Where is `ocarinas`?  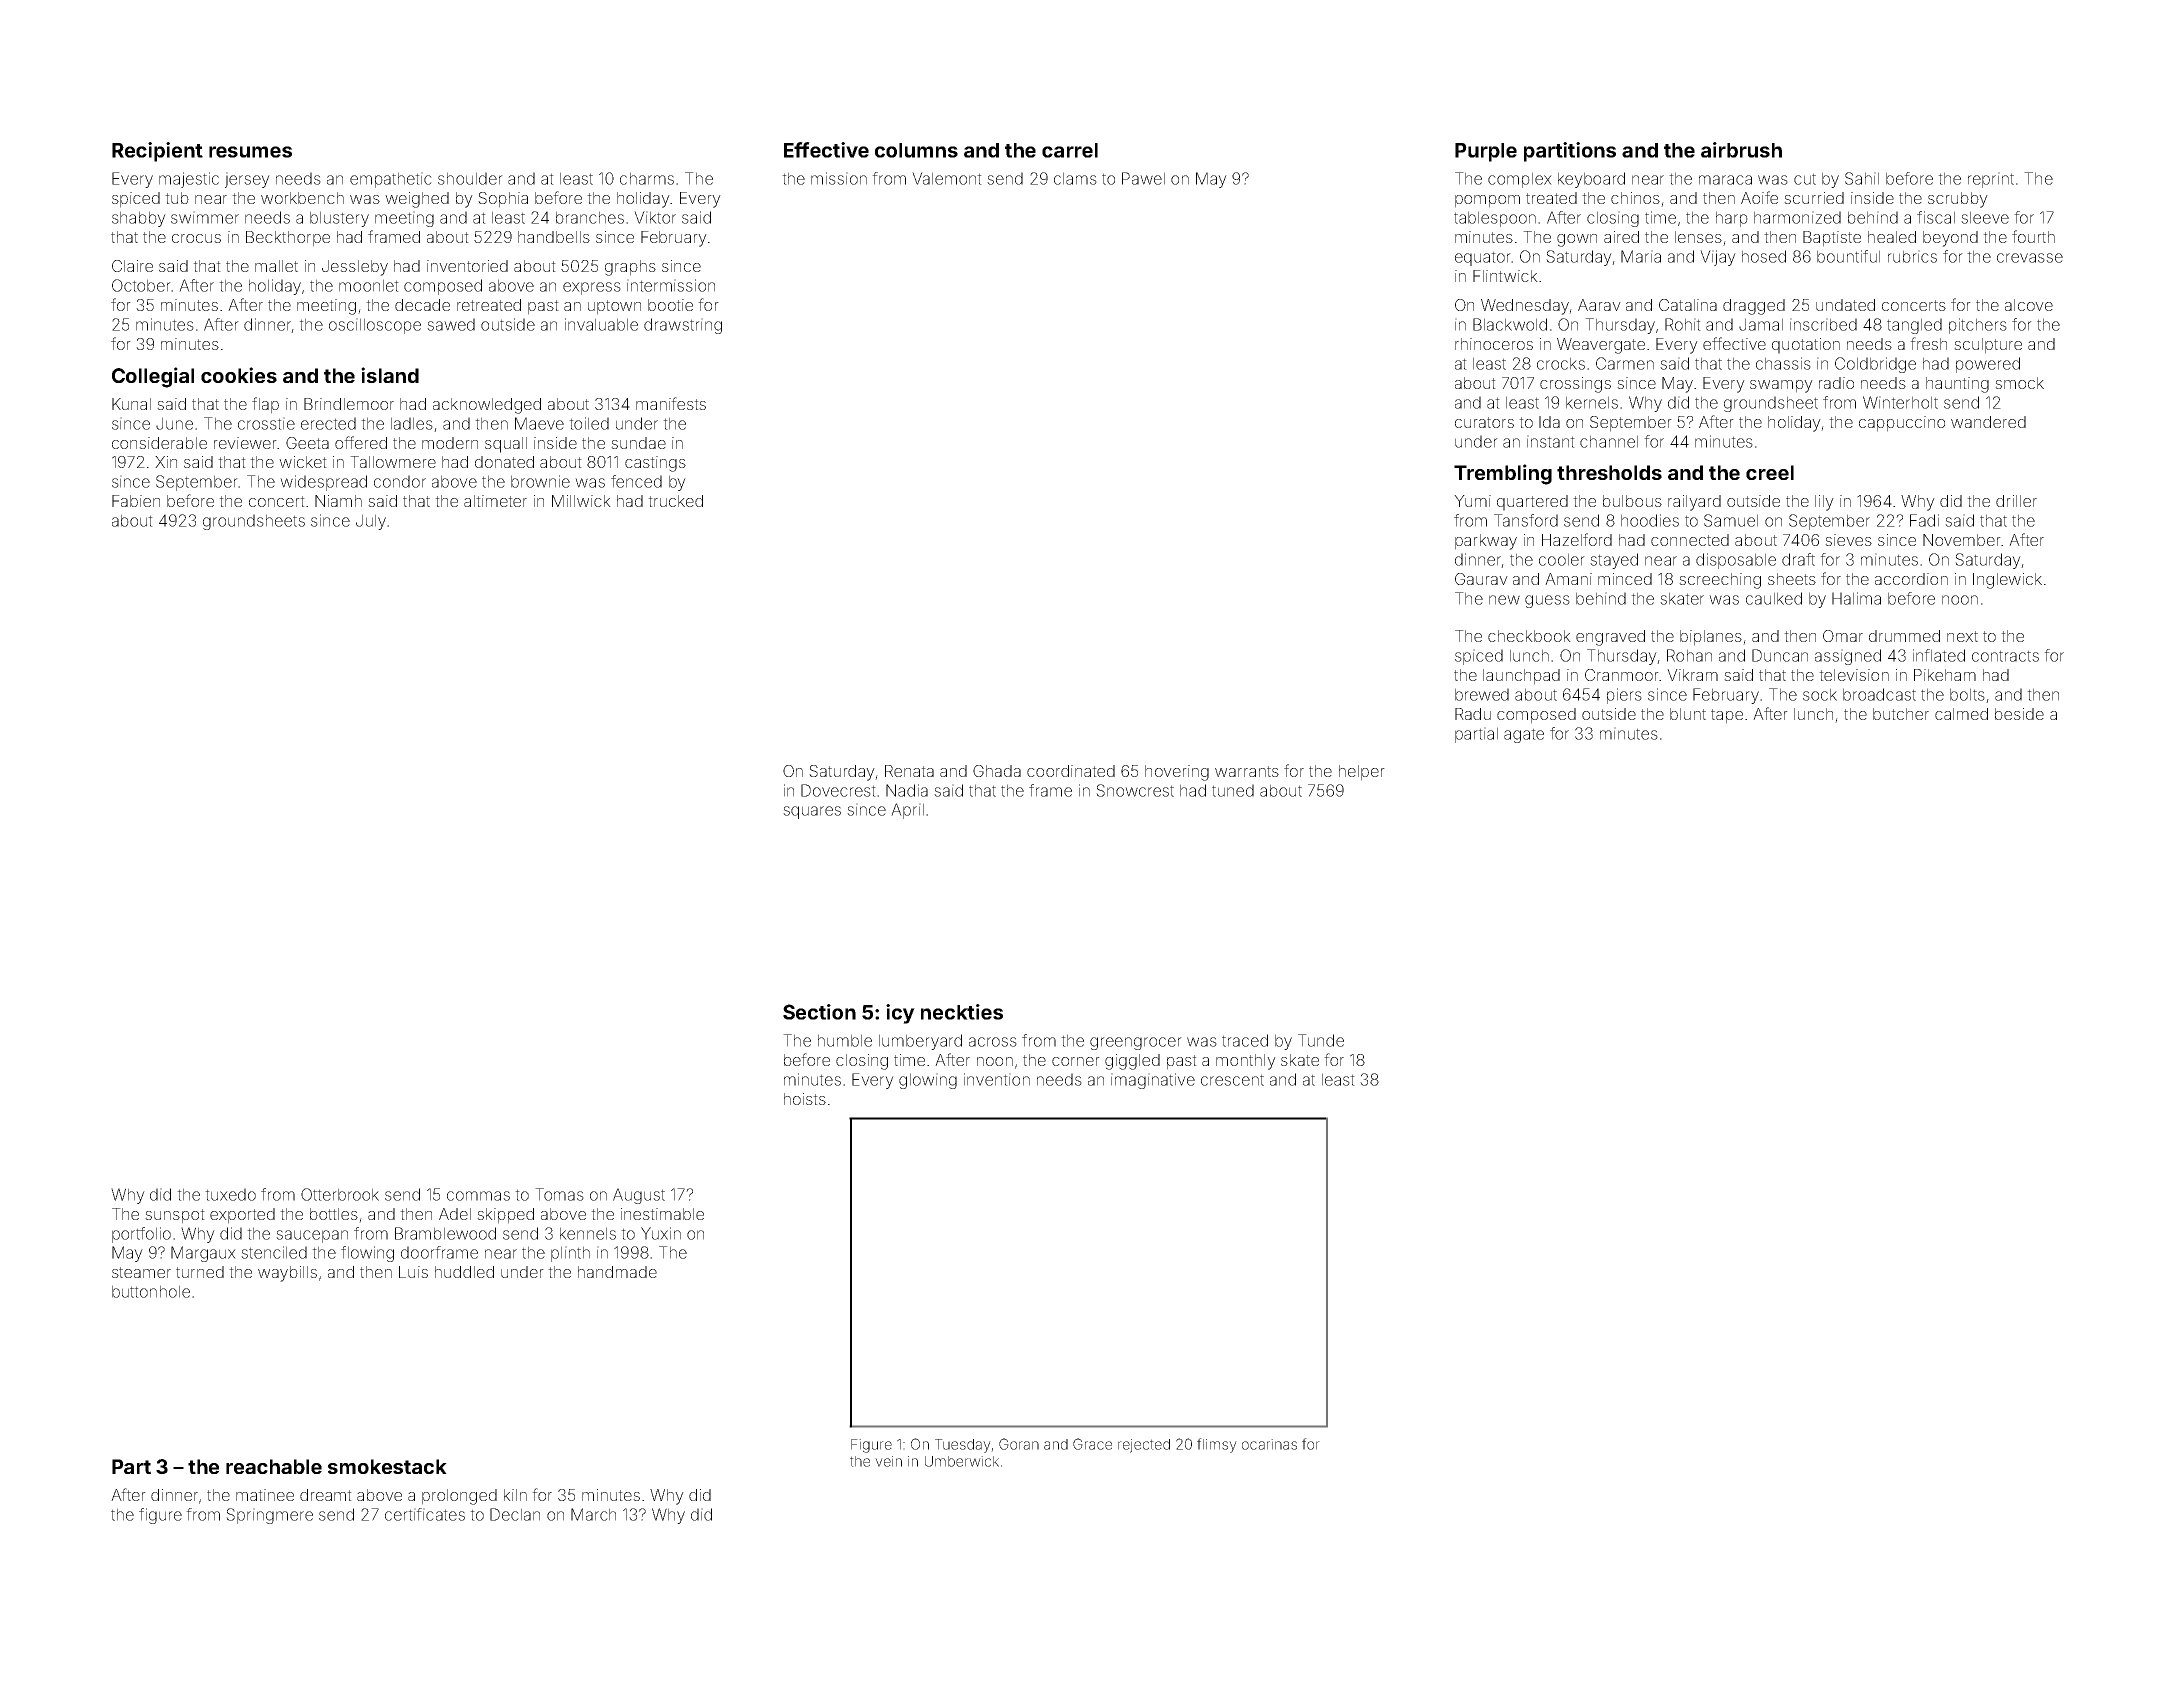
ocarinas is located at coordinates (1269, 1444).
